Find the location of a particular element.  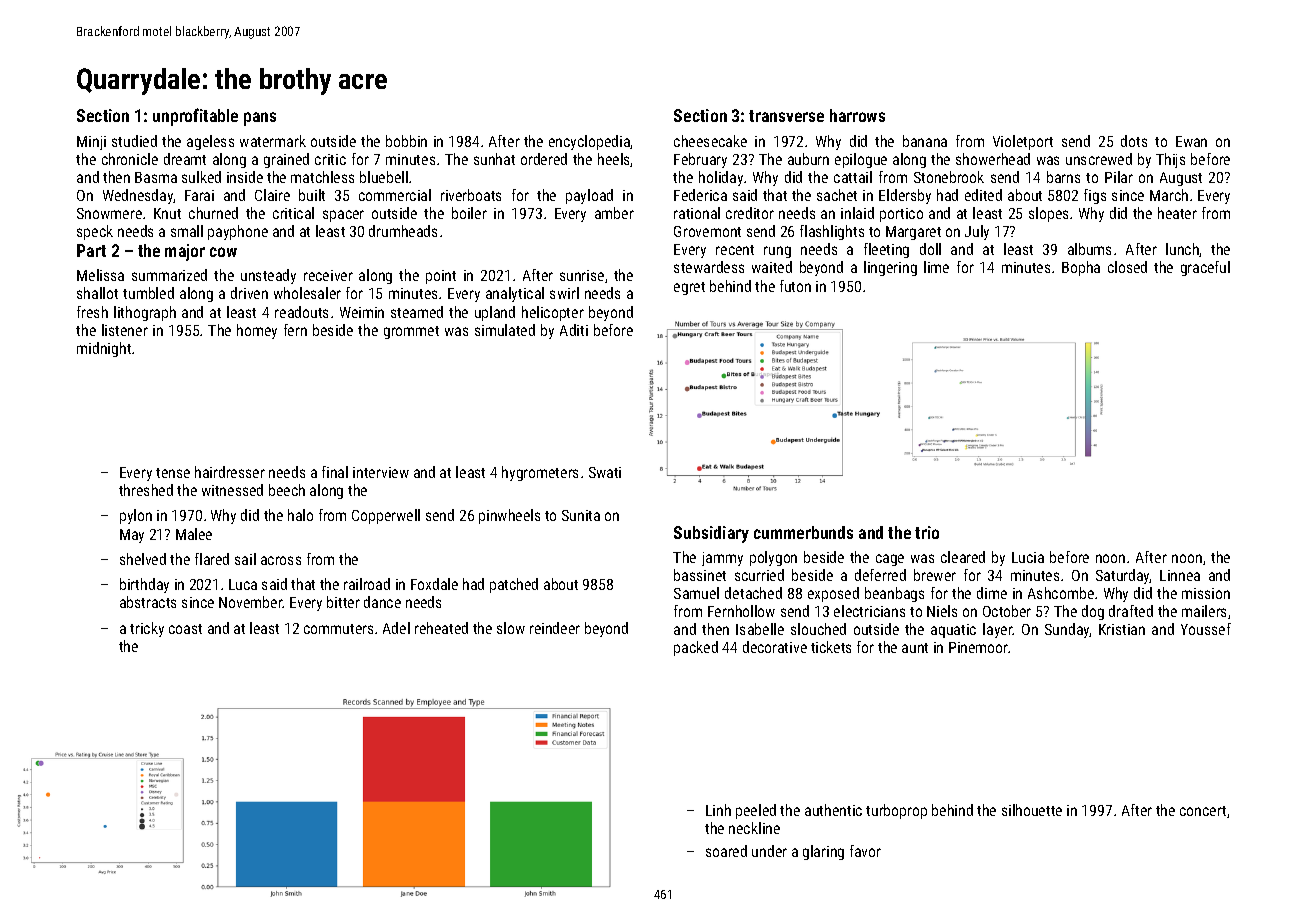

tense is located at coordinates (173, 473).
